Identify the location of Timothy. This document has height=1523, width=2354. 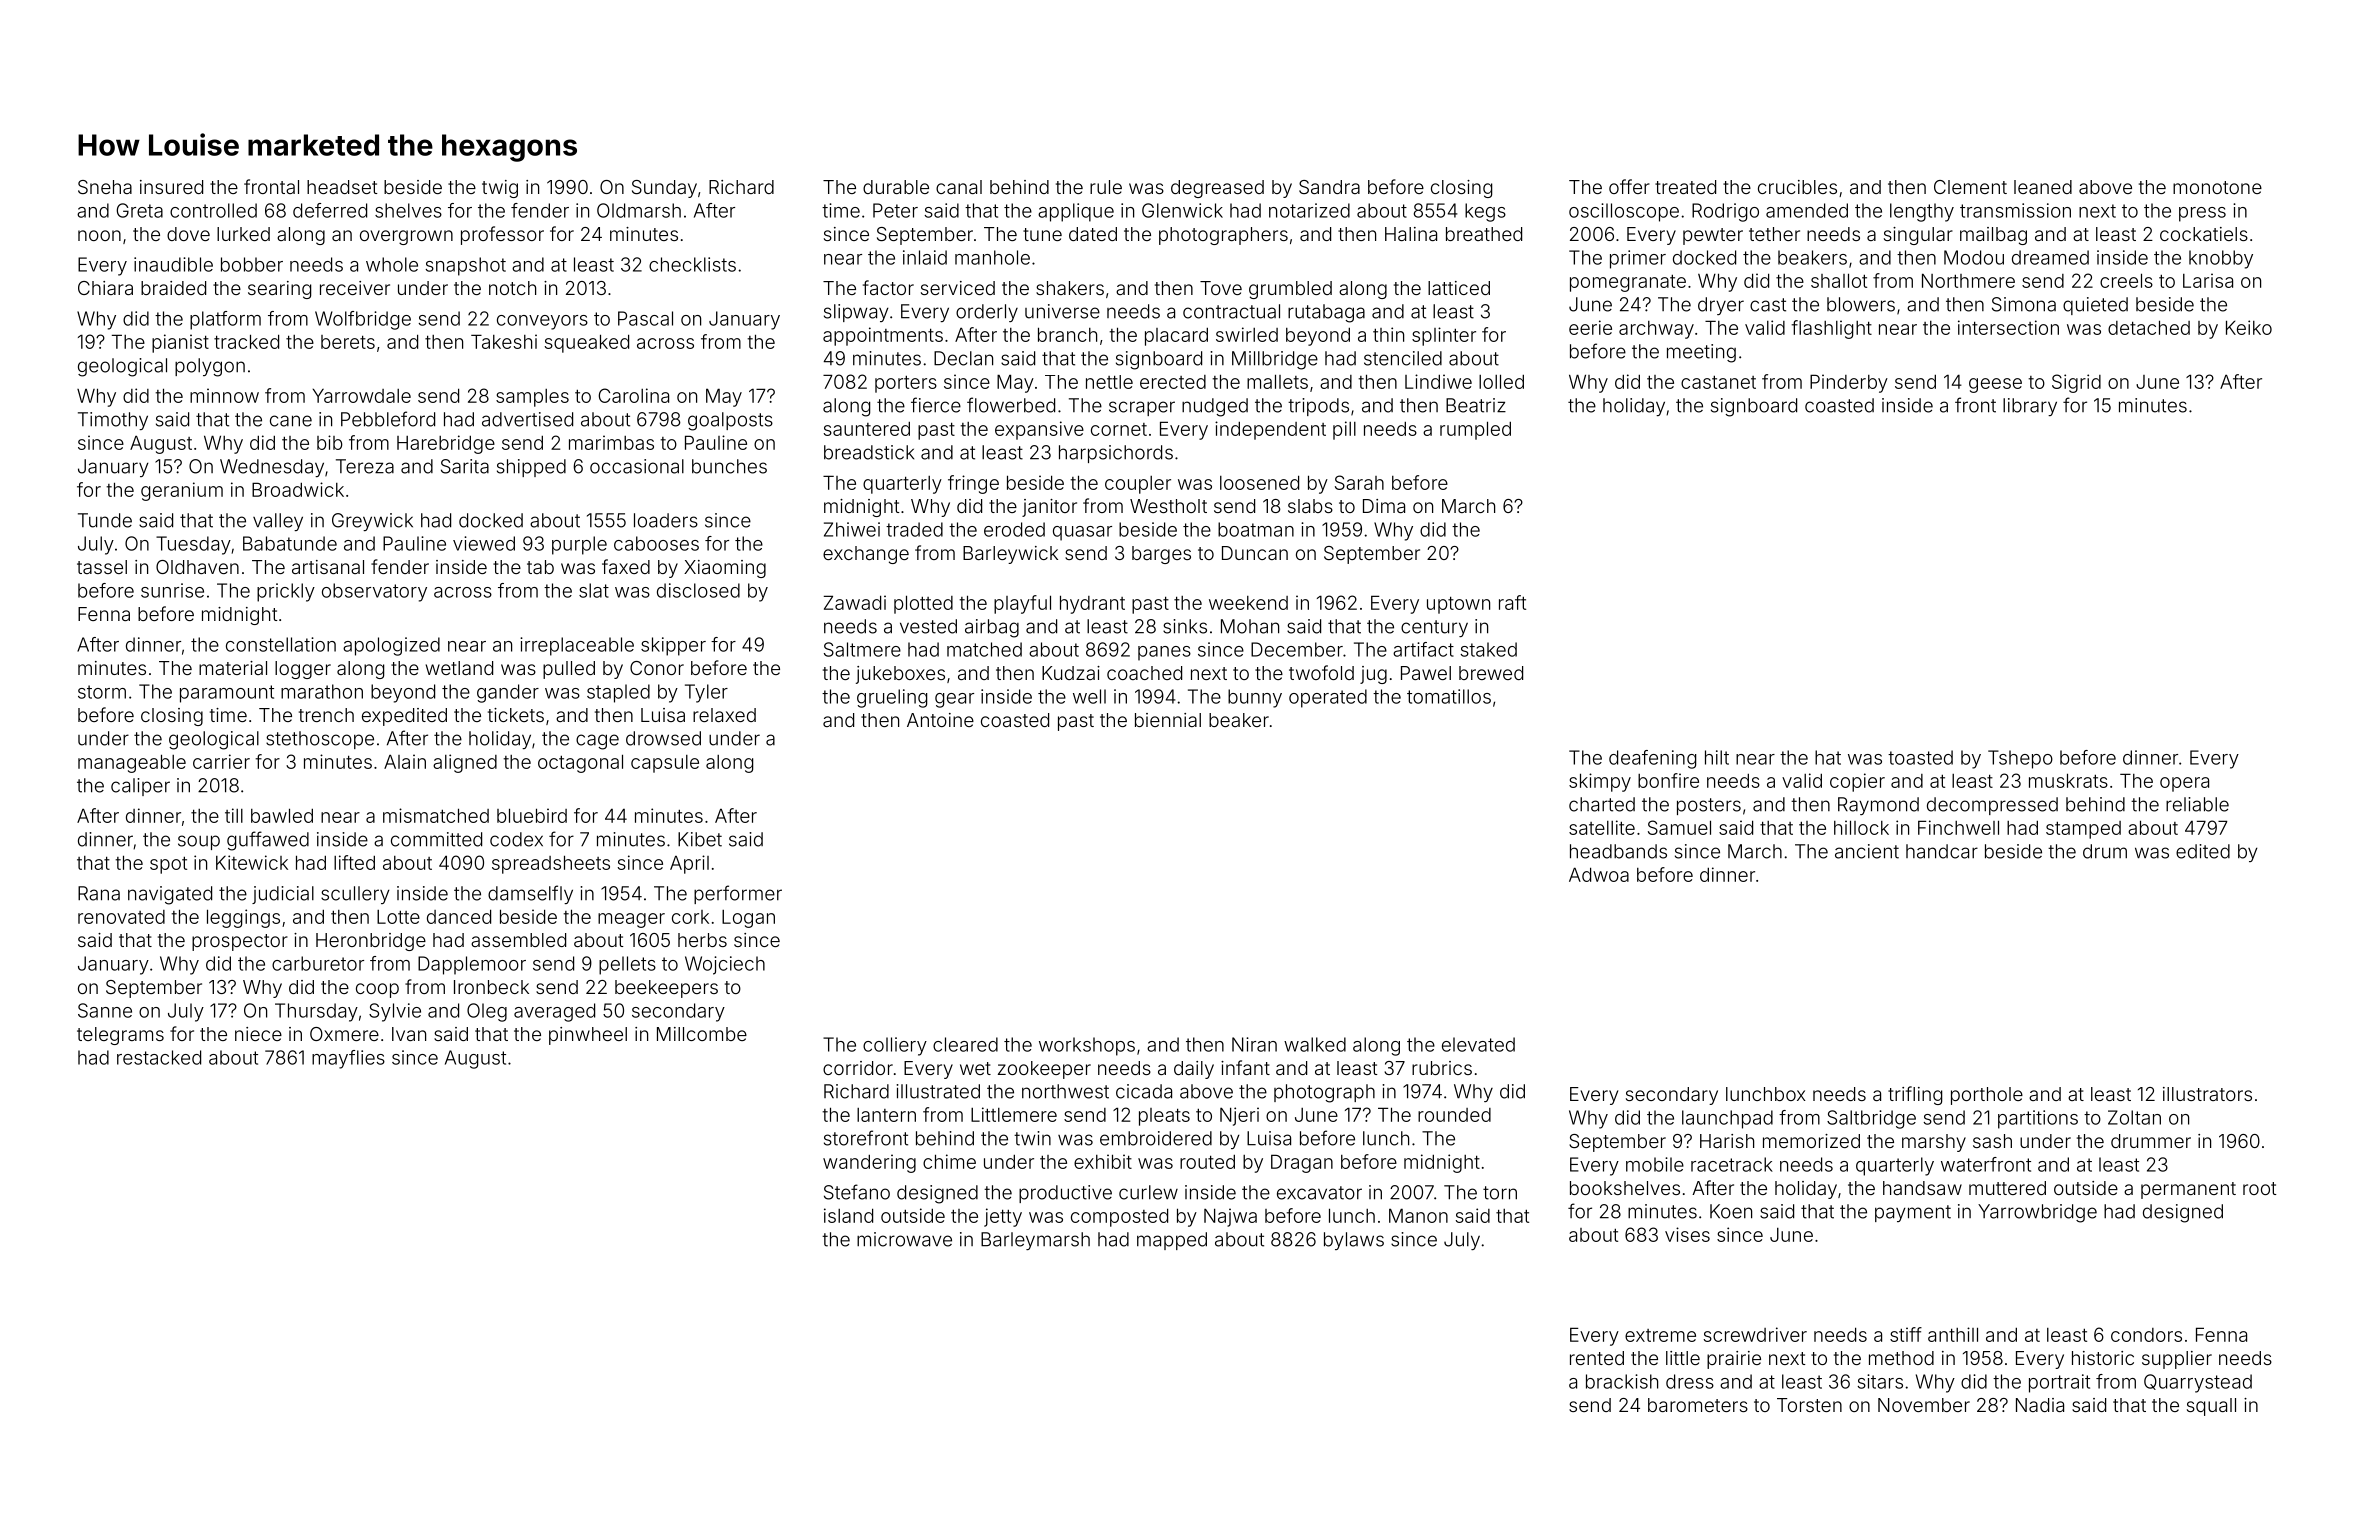
(113, 421).
